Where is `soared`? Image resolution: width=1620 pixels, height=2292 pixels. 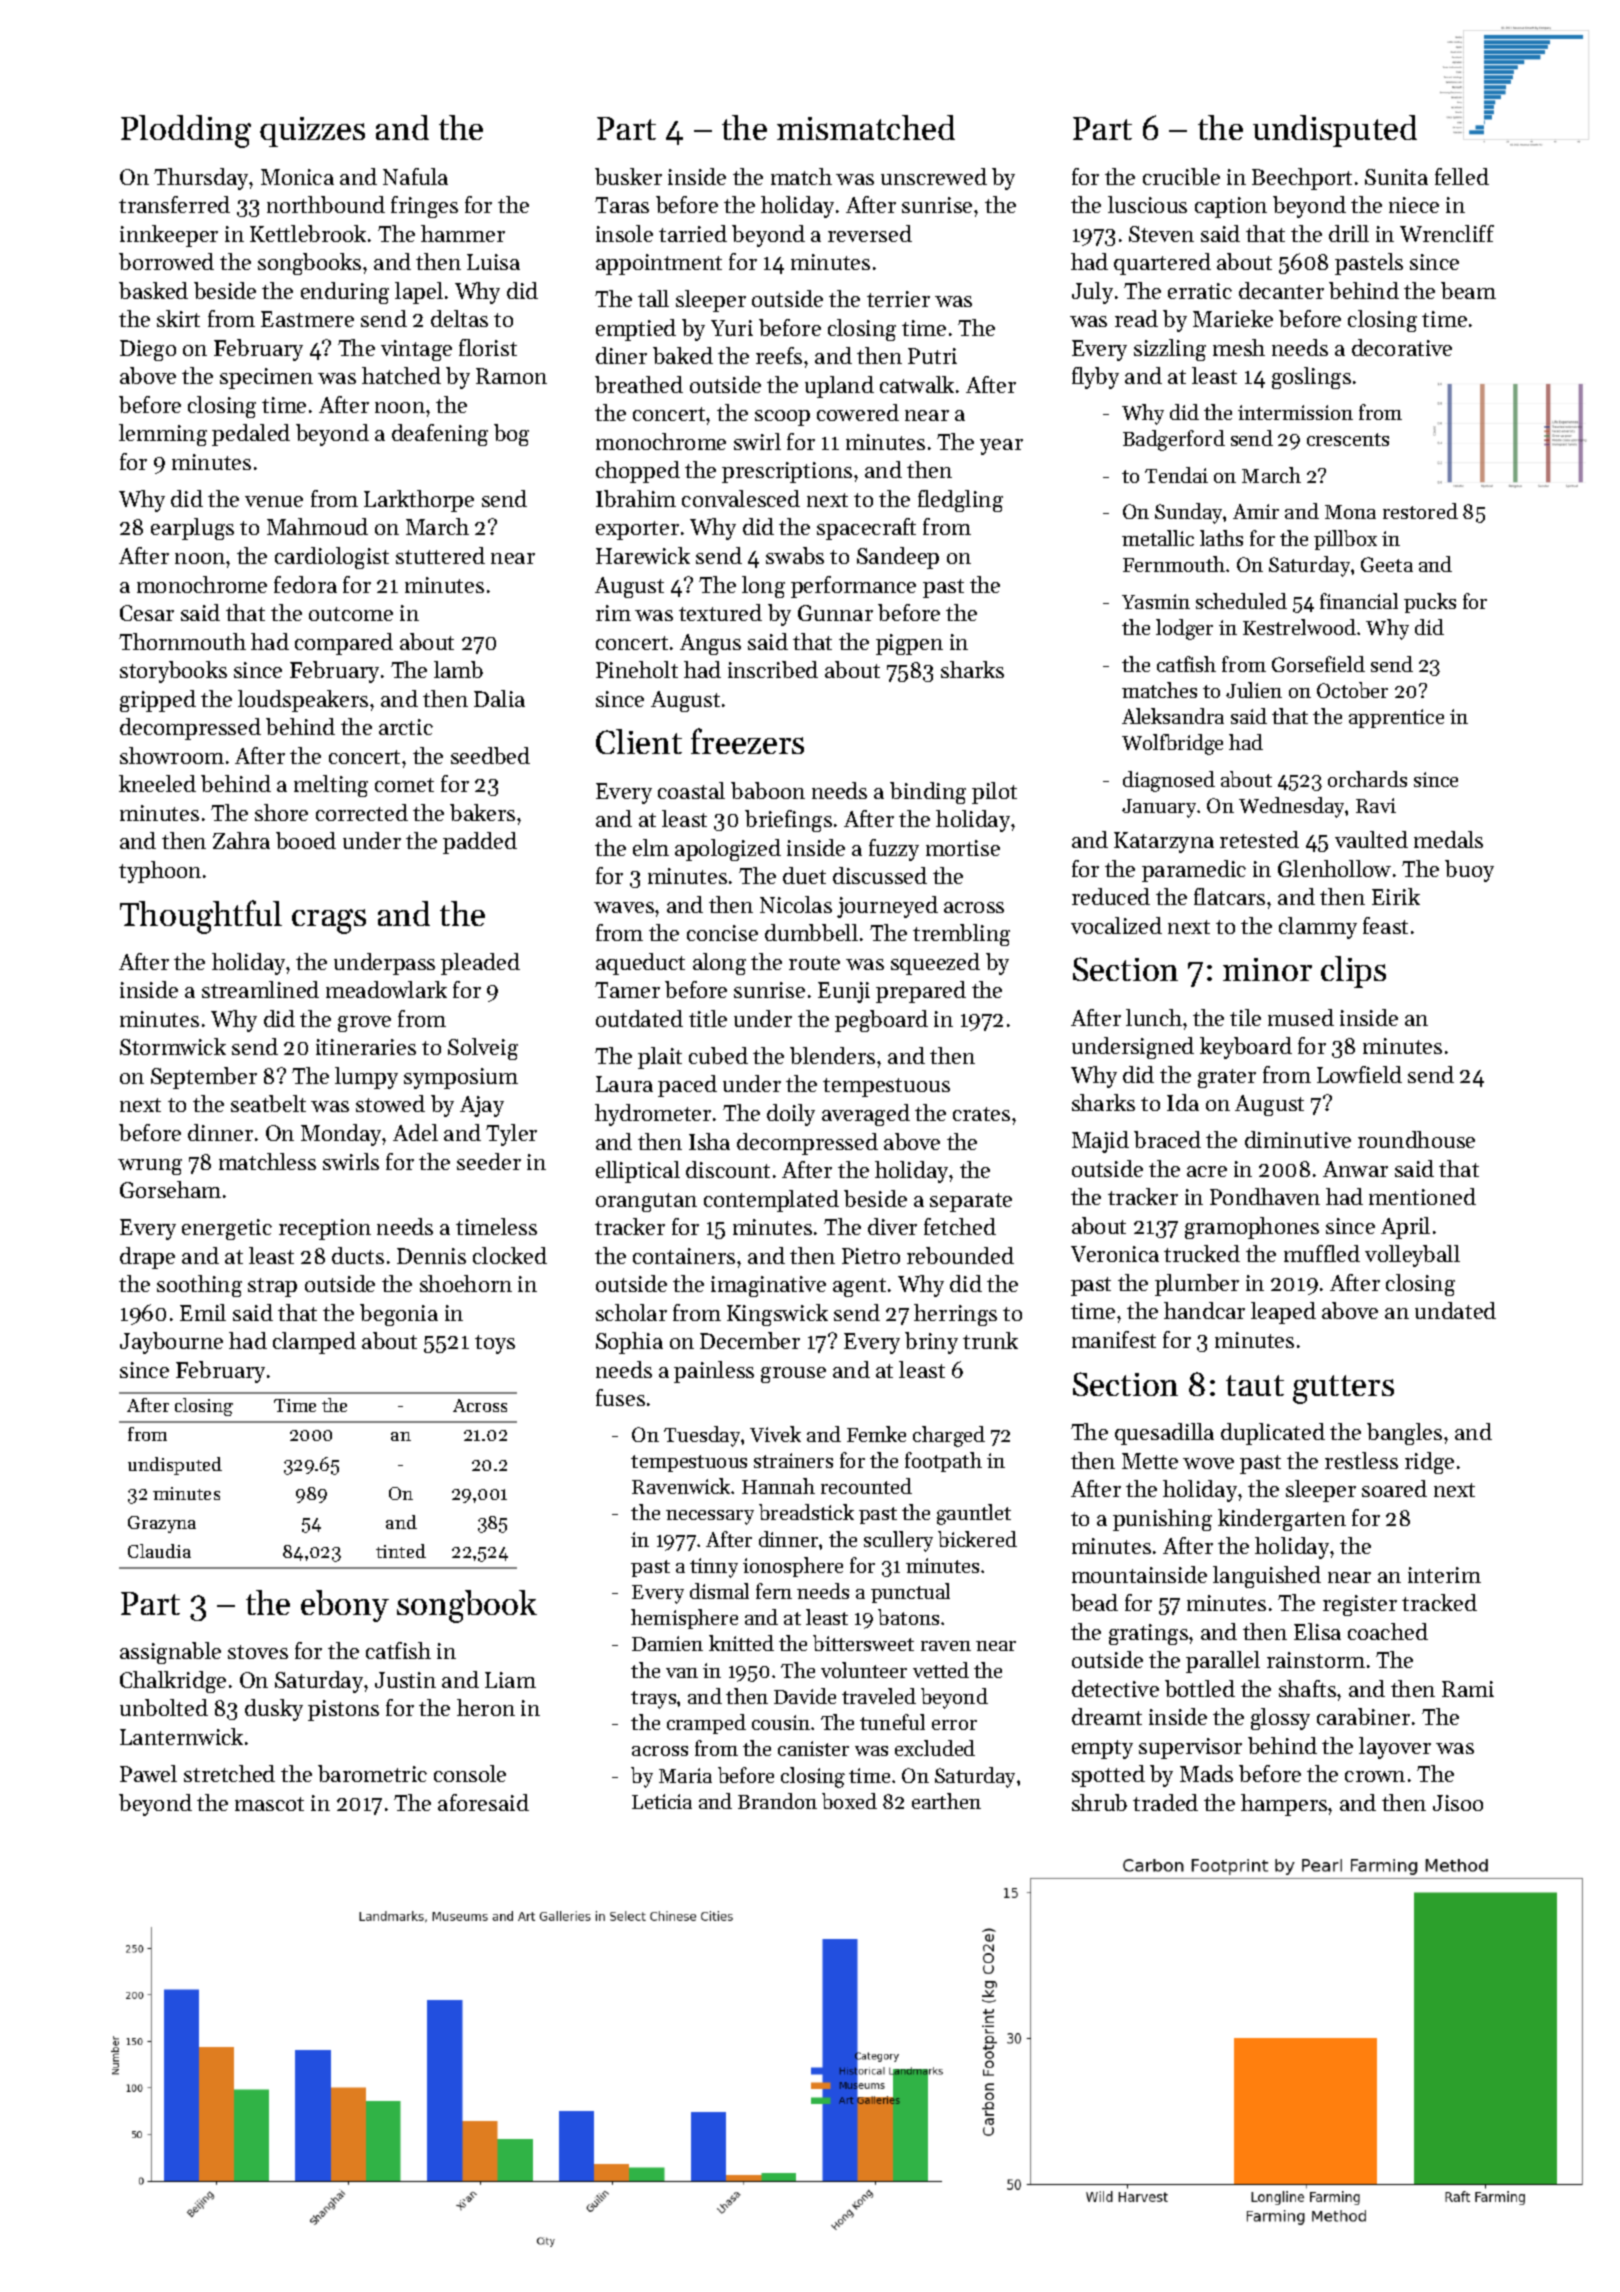
soared is located at coordinates (1394, 1488).
